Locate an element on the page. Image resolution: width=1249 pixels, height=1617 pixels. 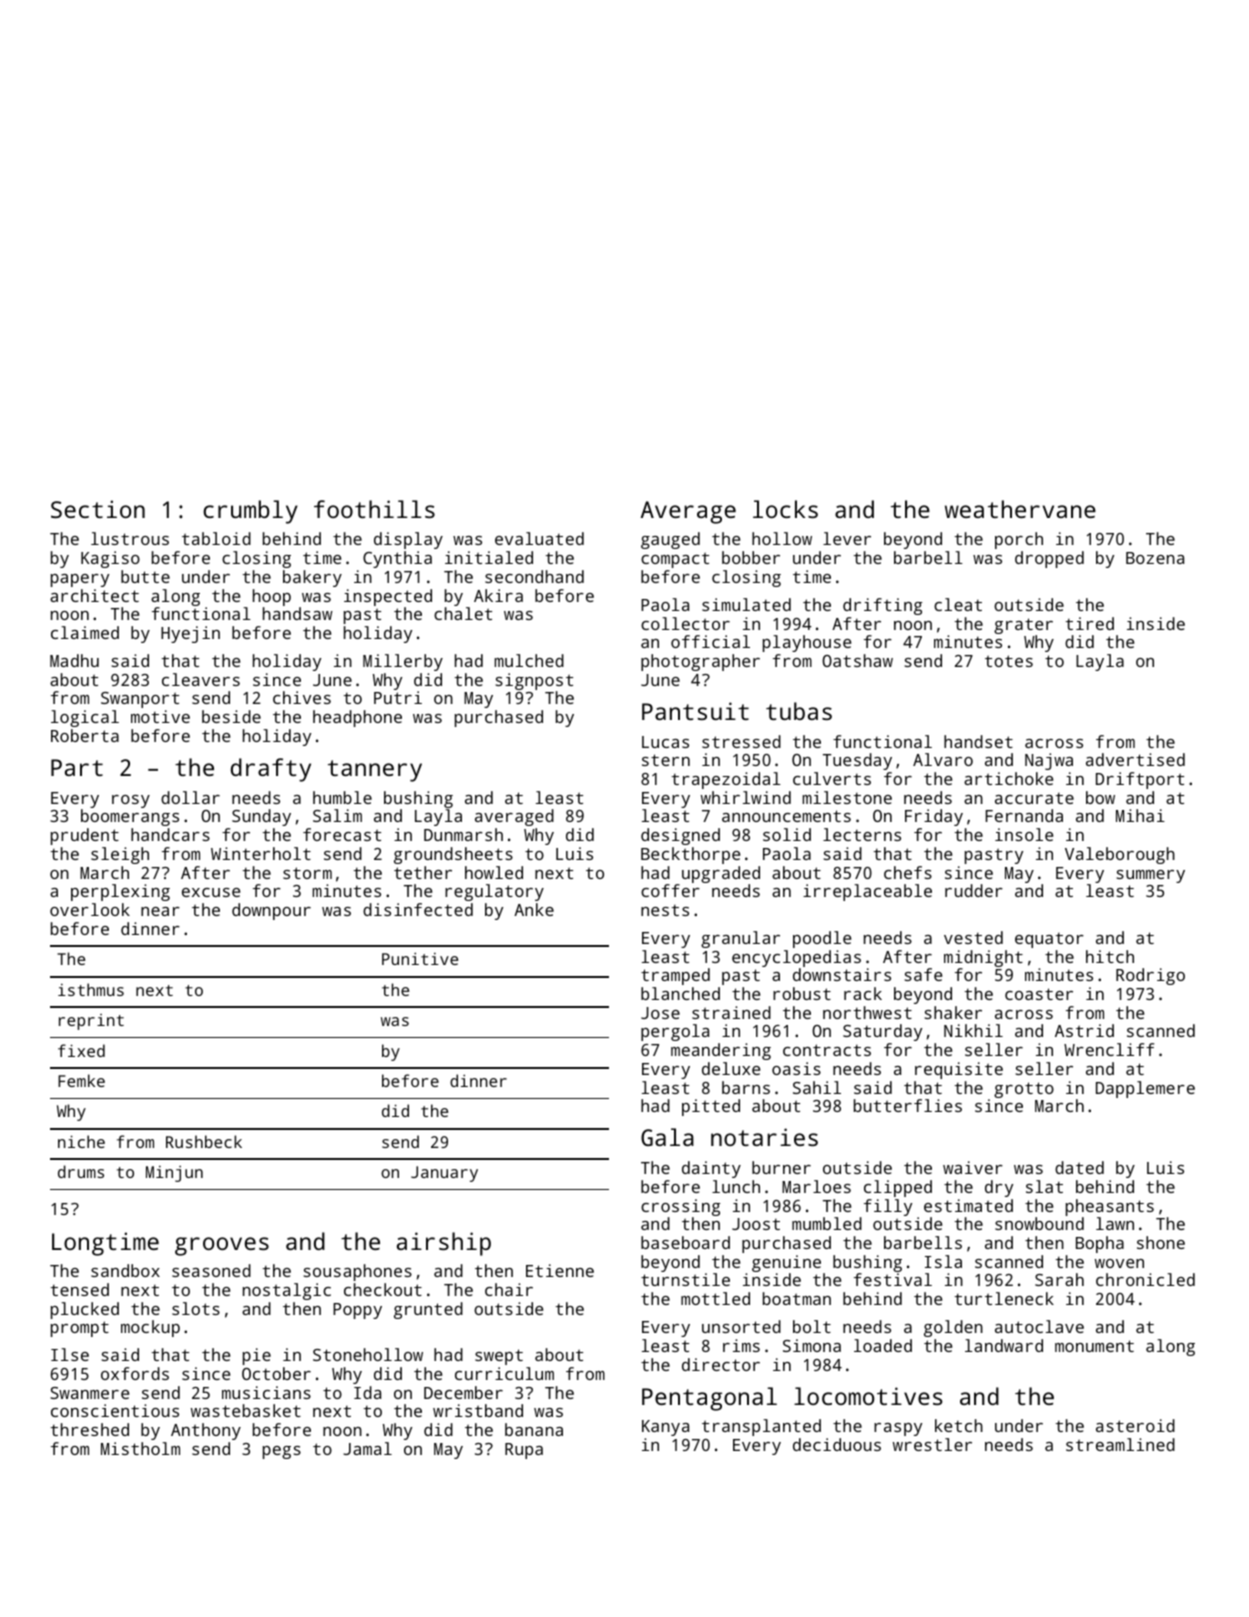
Mistholm is located at coordinates (140, 1448).
